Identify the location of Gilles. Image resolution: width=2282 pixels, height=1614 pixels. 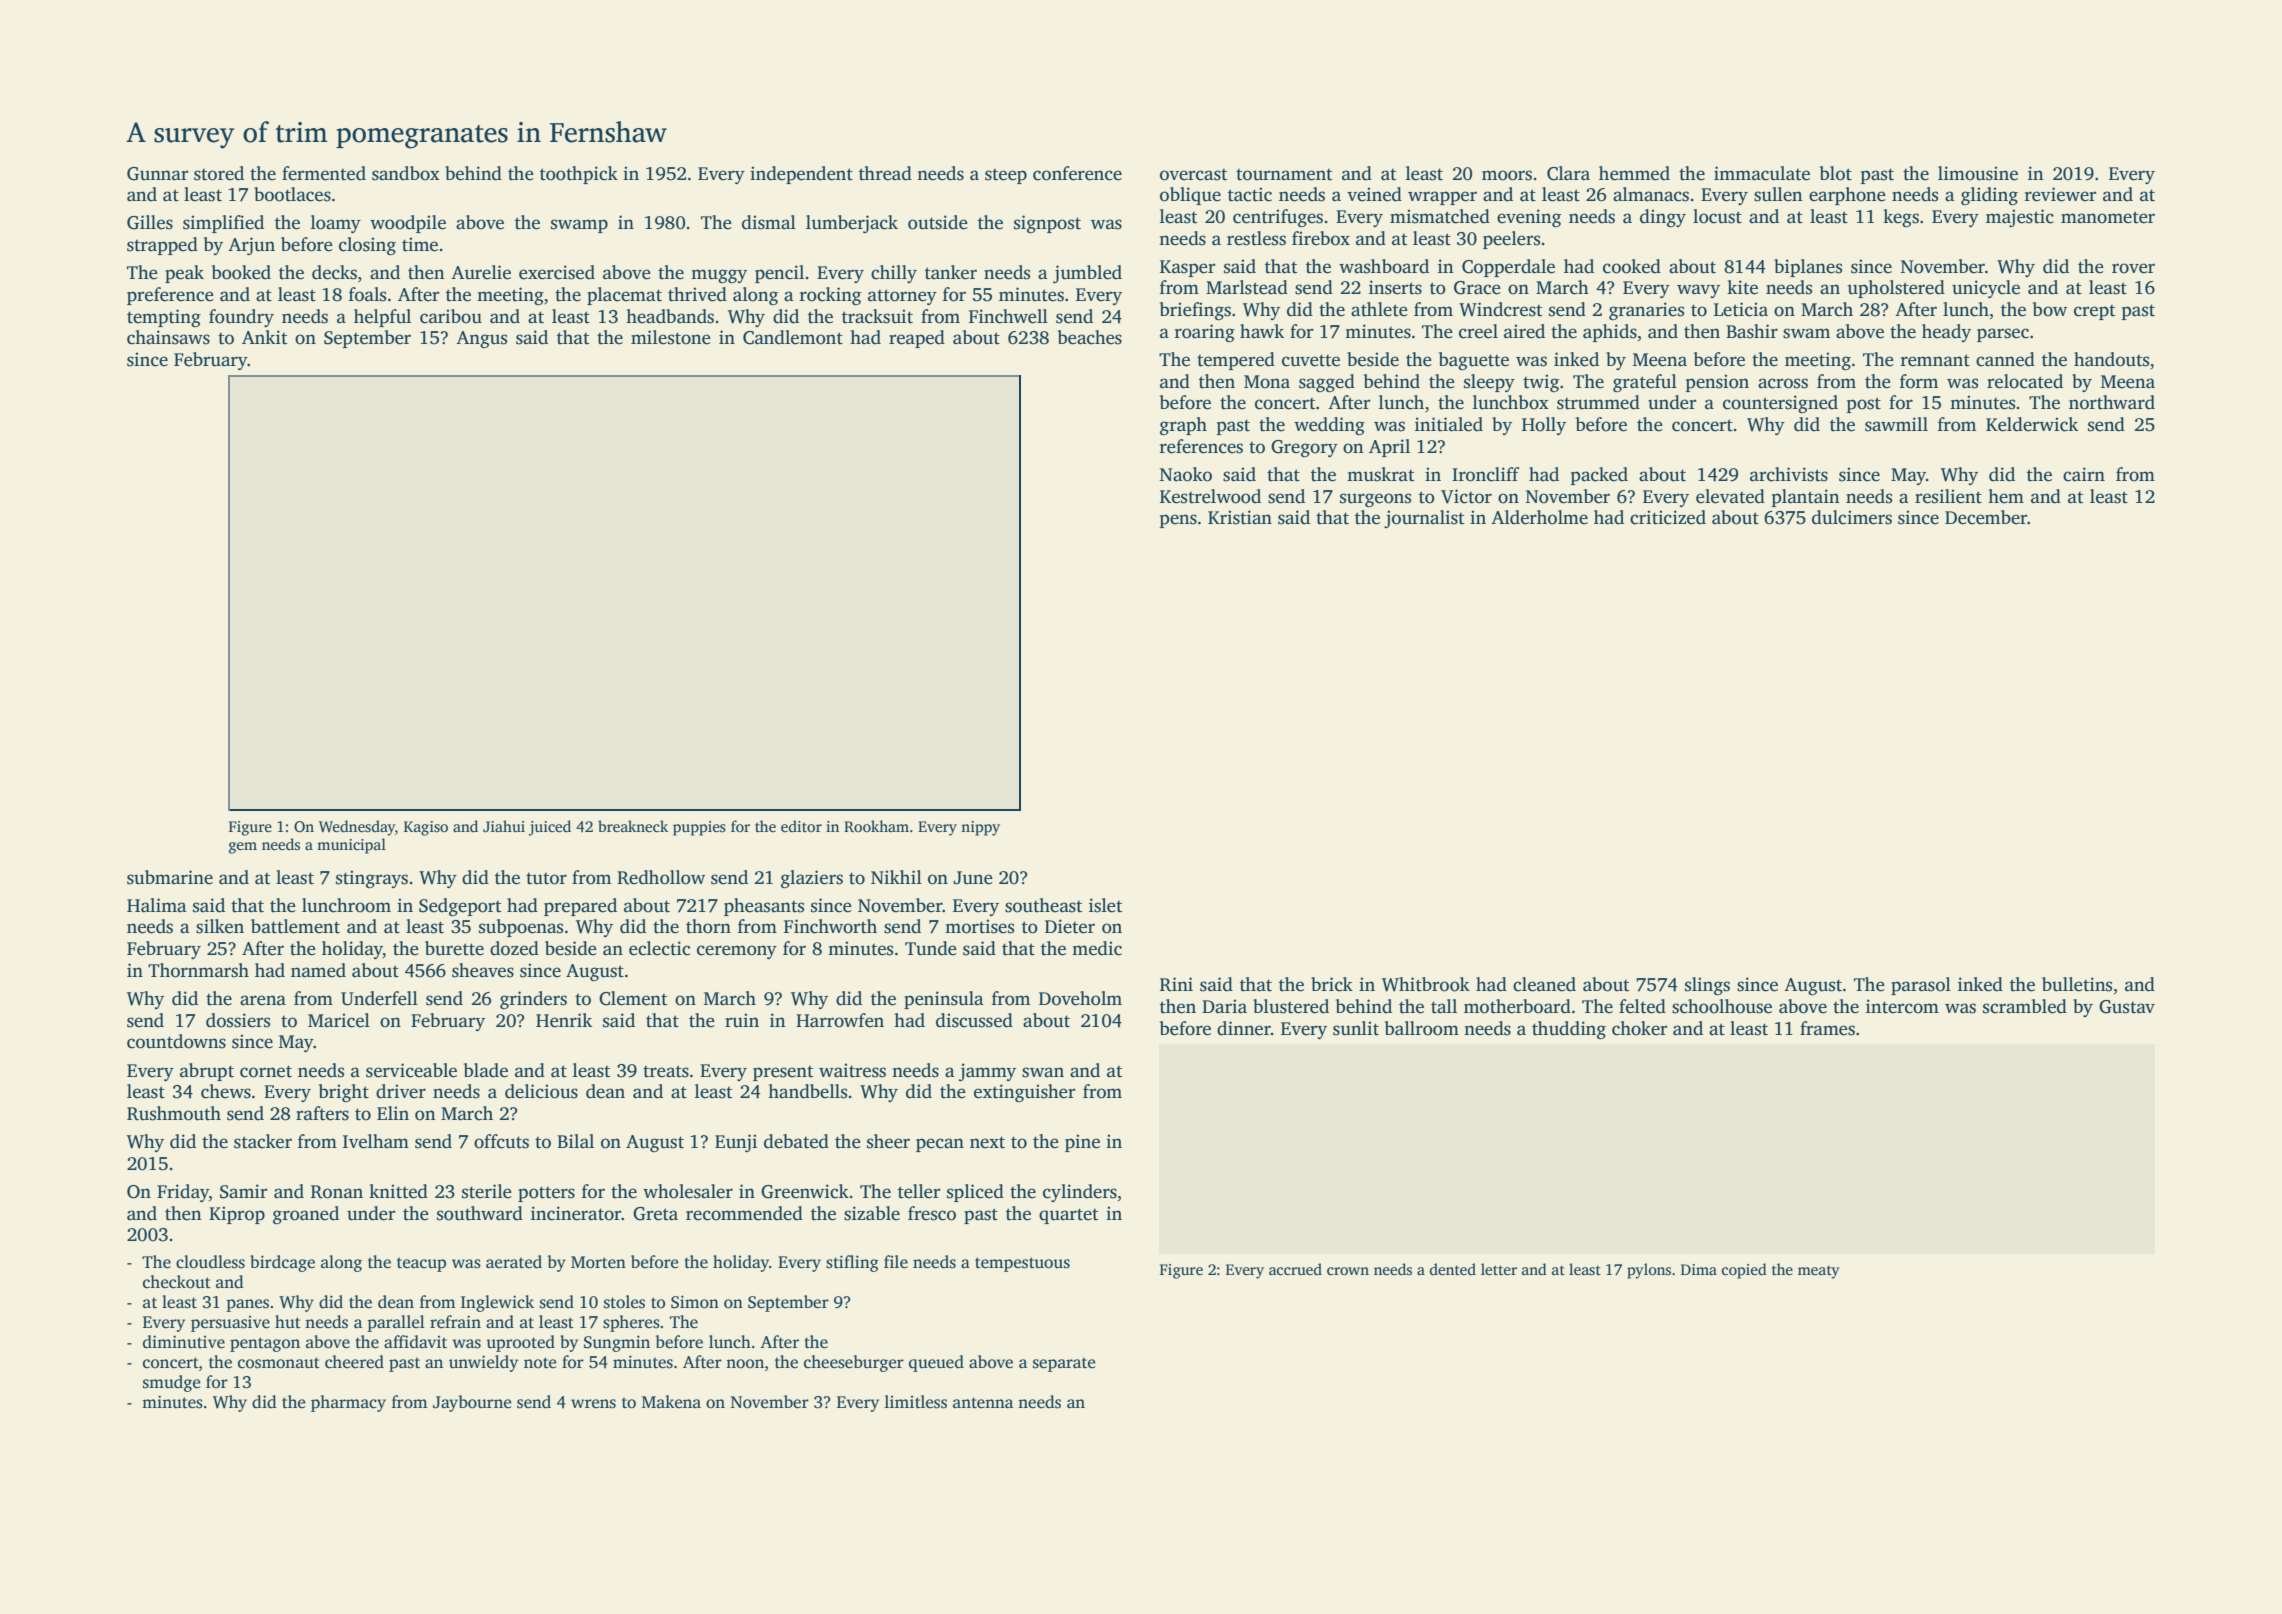
(150, 222).
